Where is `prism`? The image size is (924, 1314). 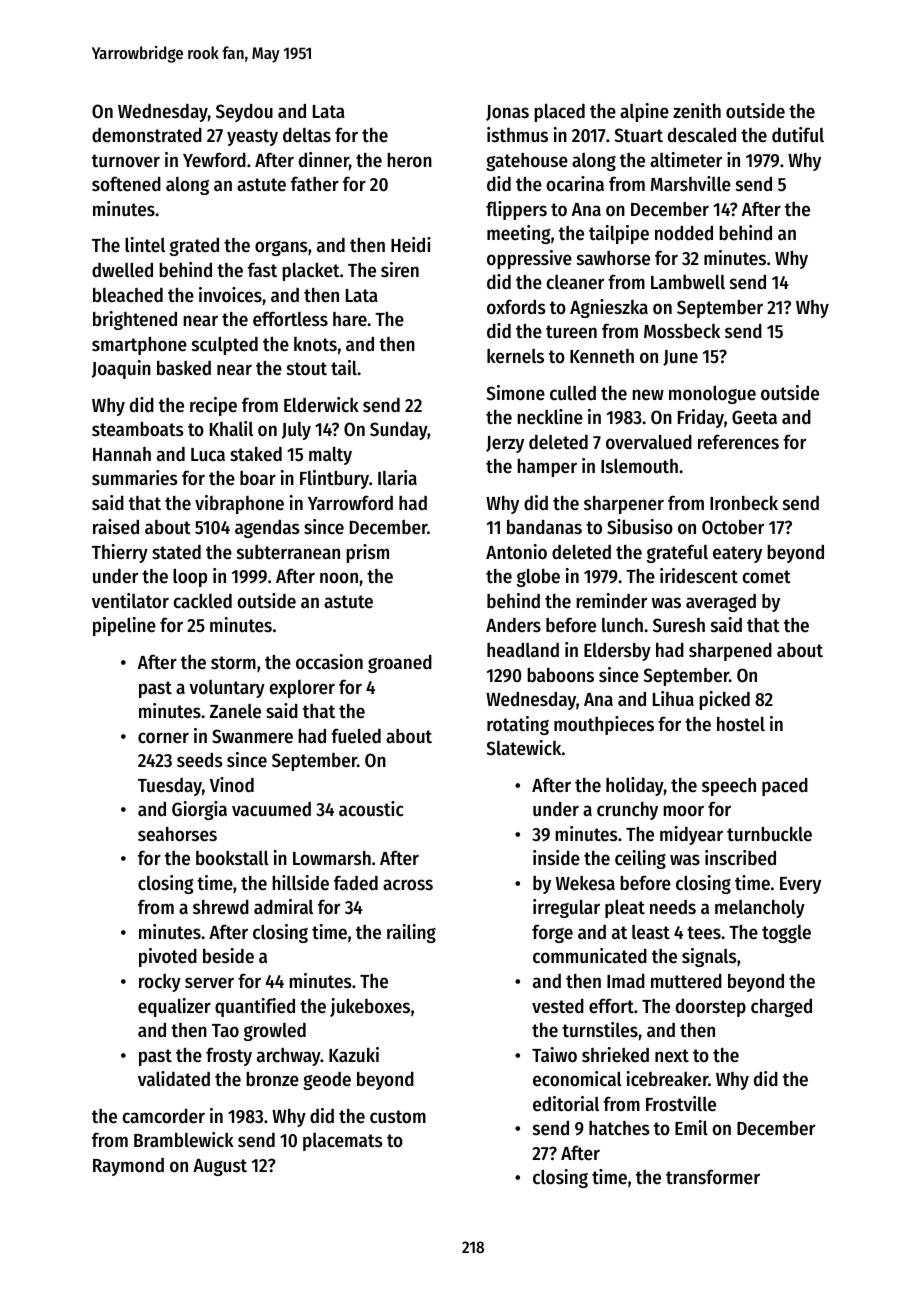 prism is located at coordinates (367, 553).
